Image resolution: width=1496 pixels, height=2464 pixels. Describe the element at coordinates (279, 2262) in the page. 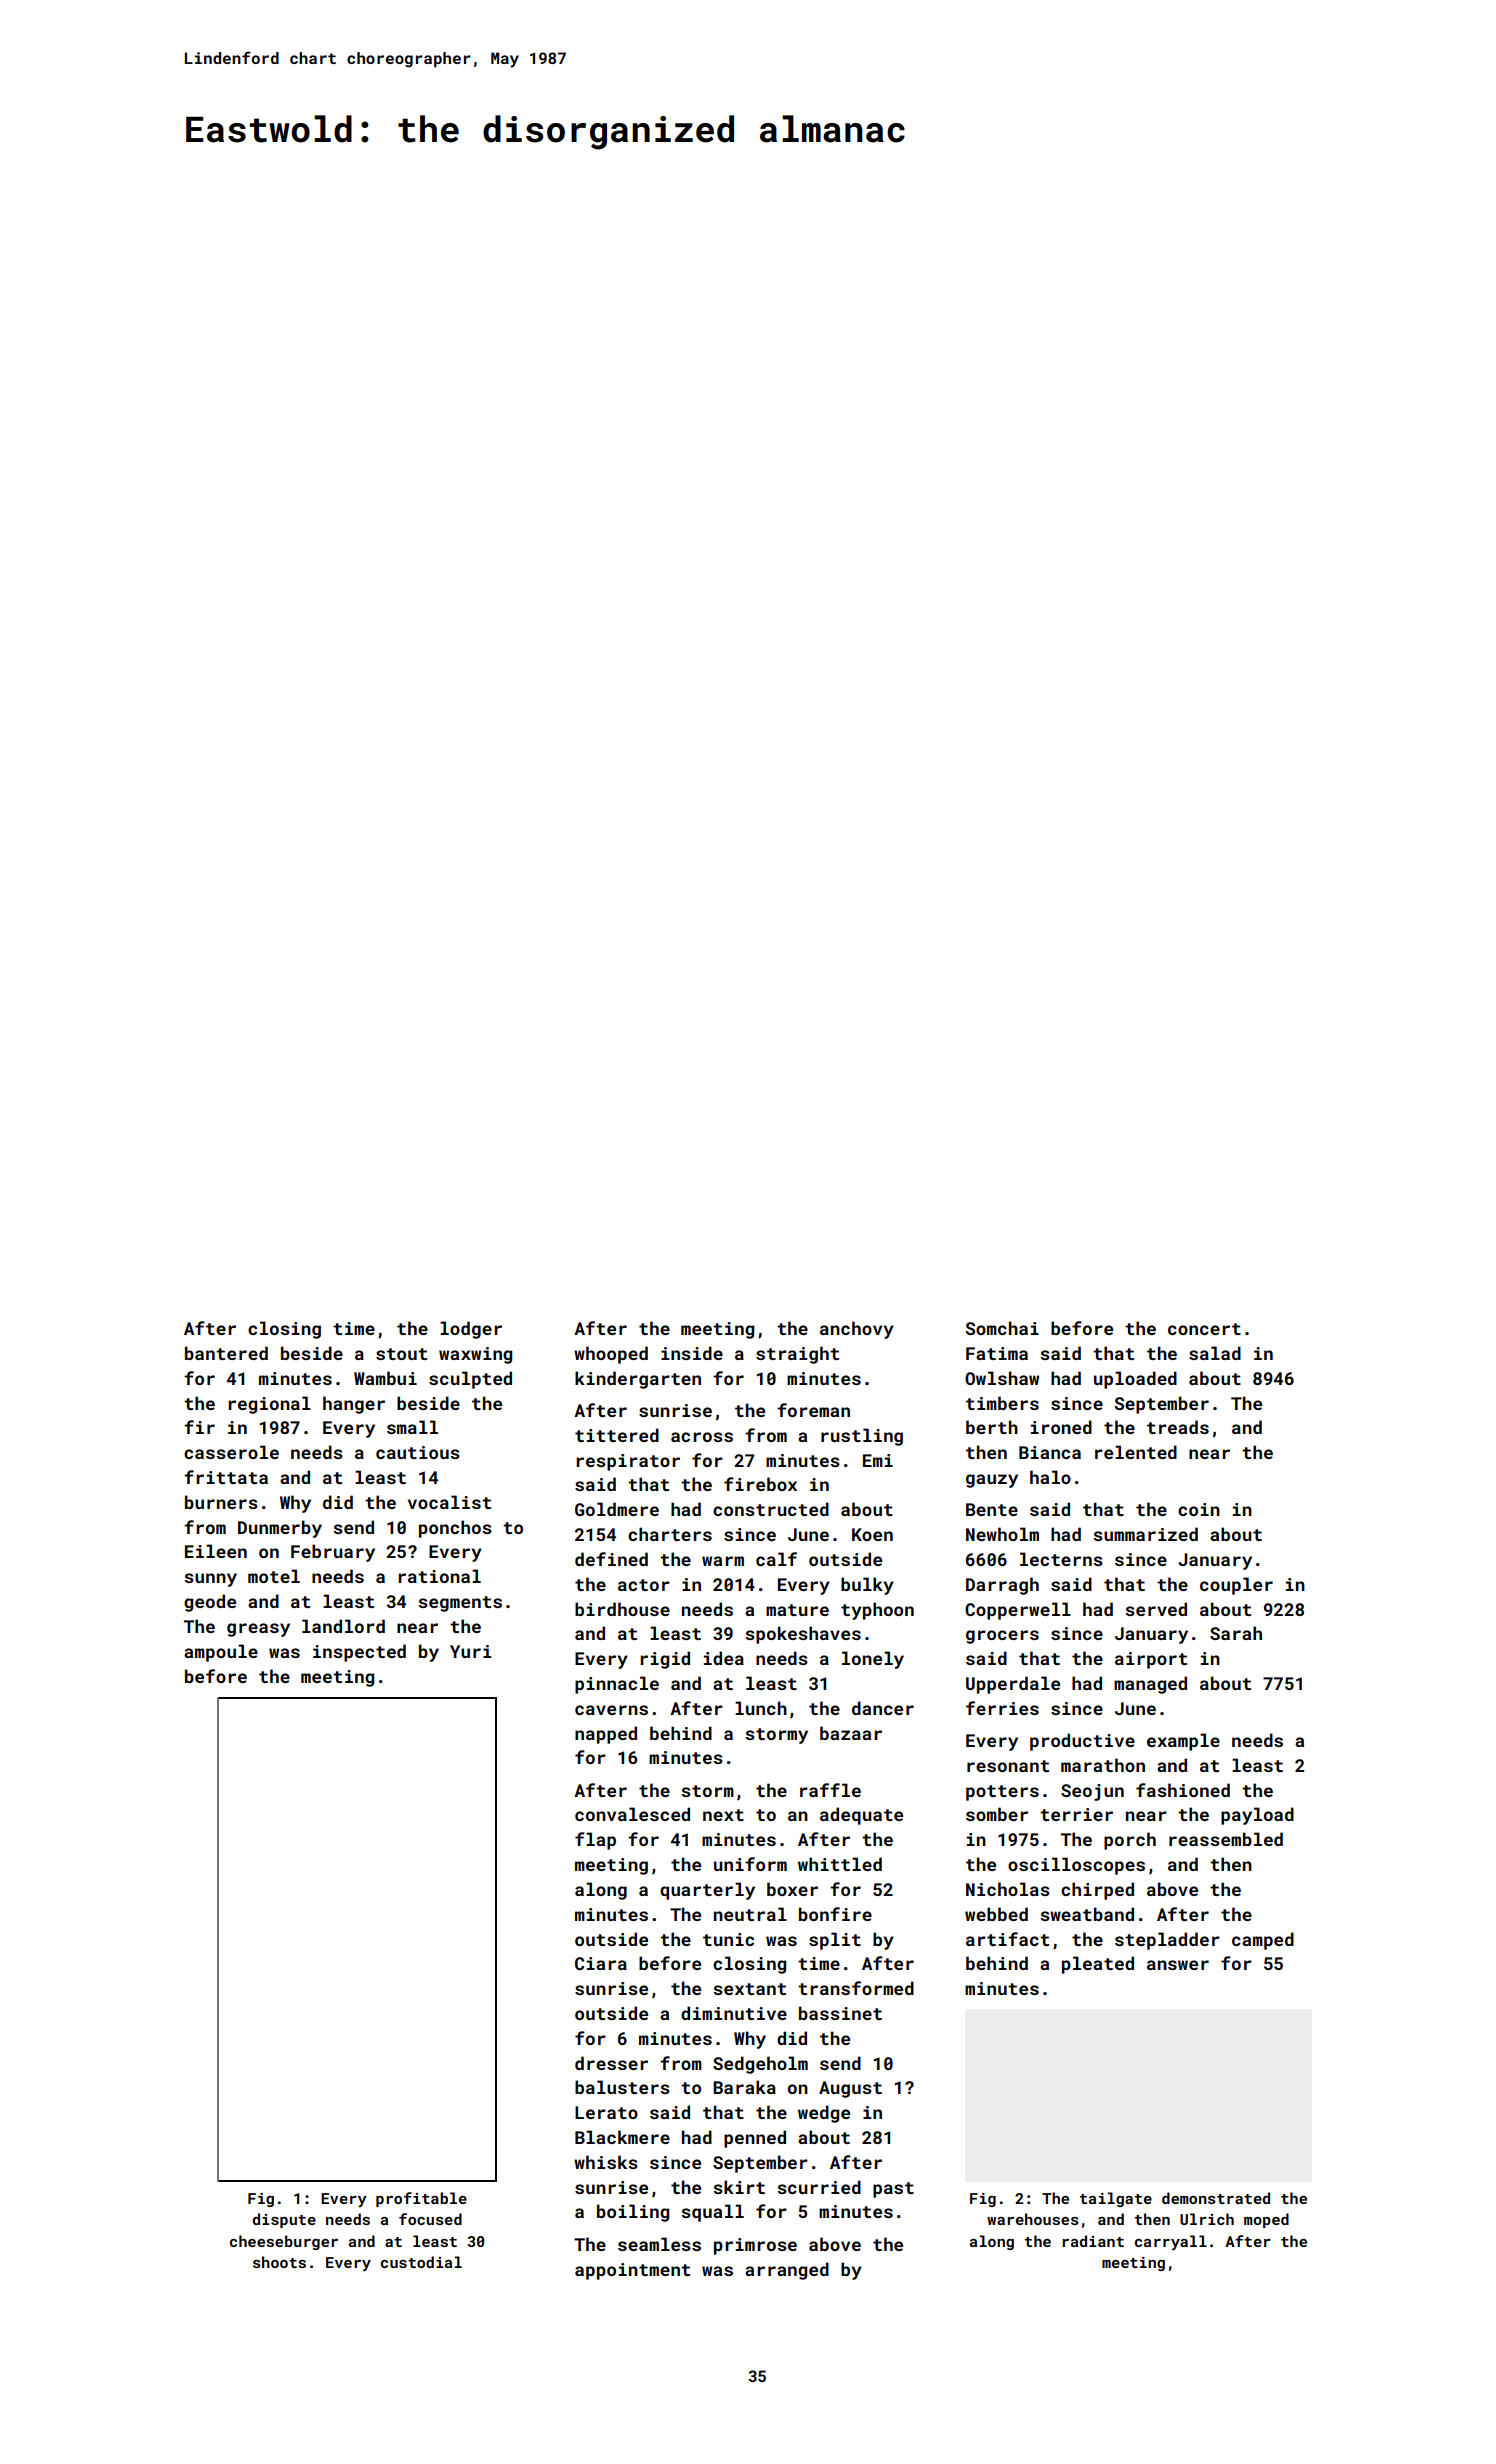

I see `shoots` at that location.
